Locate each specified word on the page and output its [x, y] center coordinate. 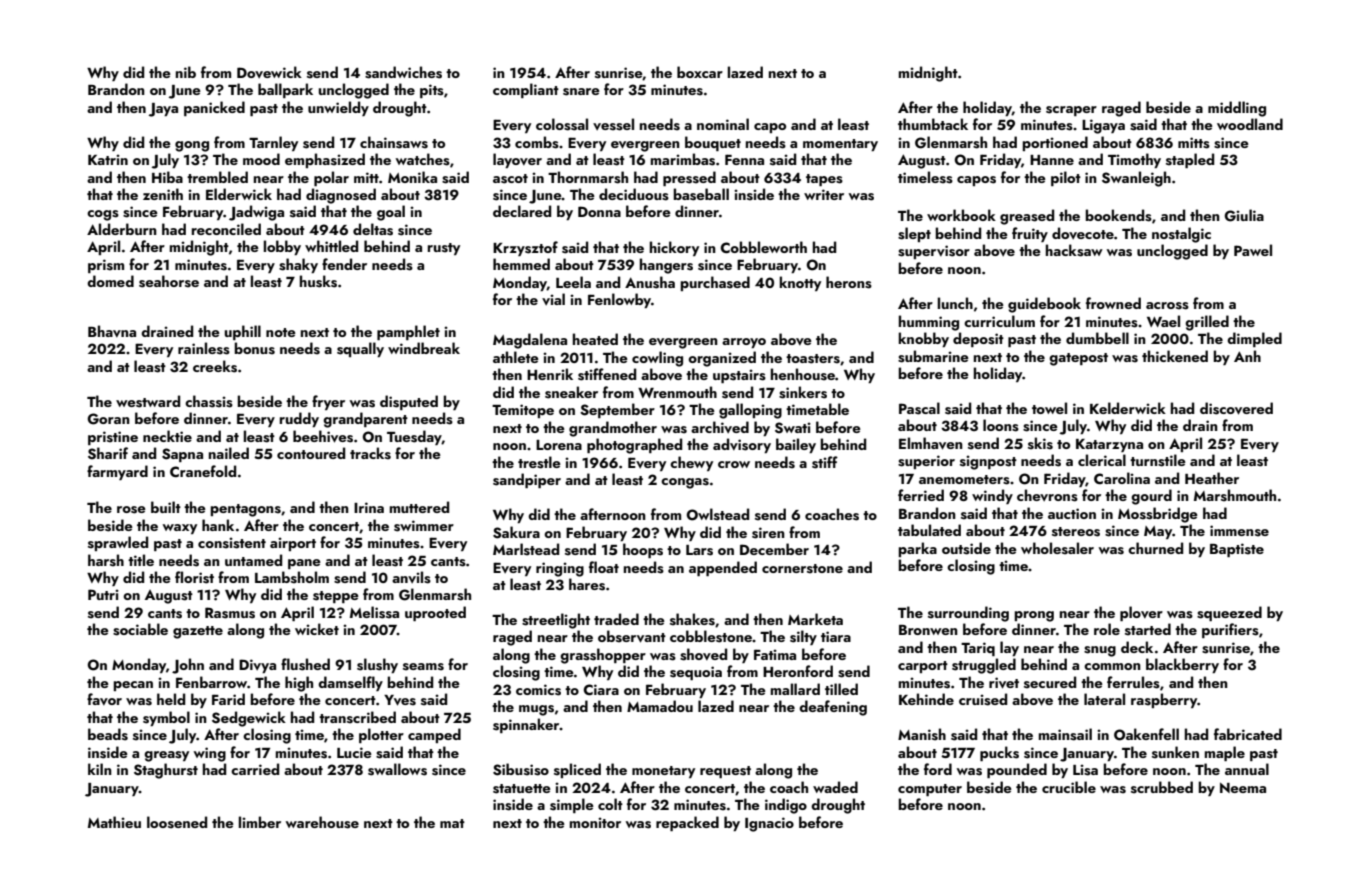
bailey [796, 445]
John [188, 666]
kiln [100, 769]
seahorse [169, 281]
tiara [836, 636]
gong [192, 146]
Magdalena [530, 341]
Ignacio [769, 824]
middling [1237, 109]
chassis [209, 401]
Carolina [1122, 478]
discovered [1236, 408]
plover [1141, 613]
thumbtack [933, 124]
